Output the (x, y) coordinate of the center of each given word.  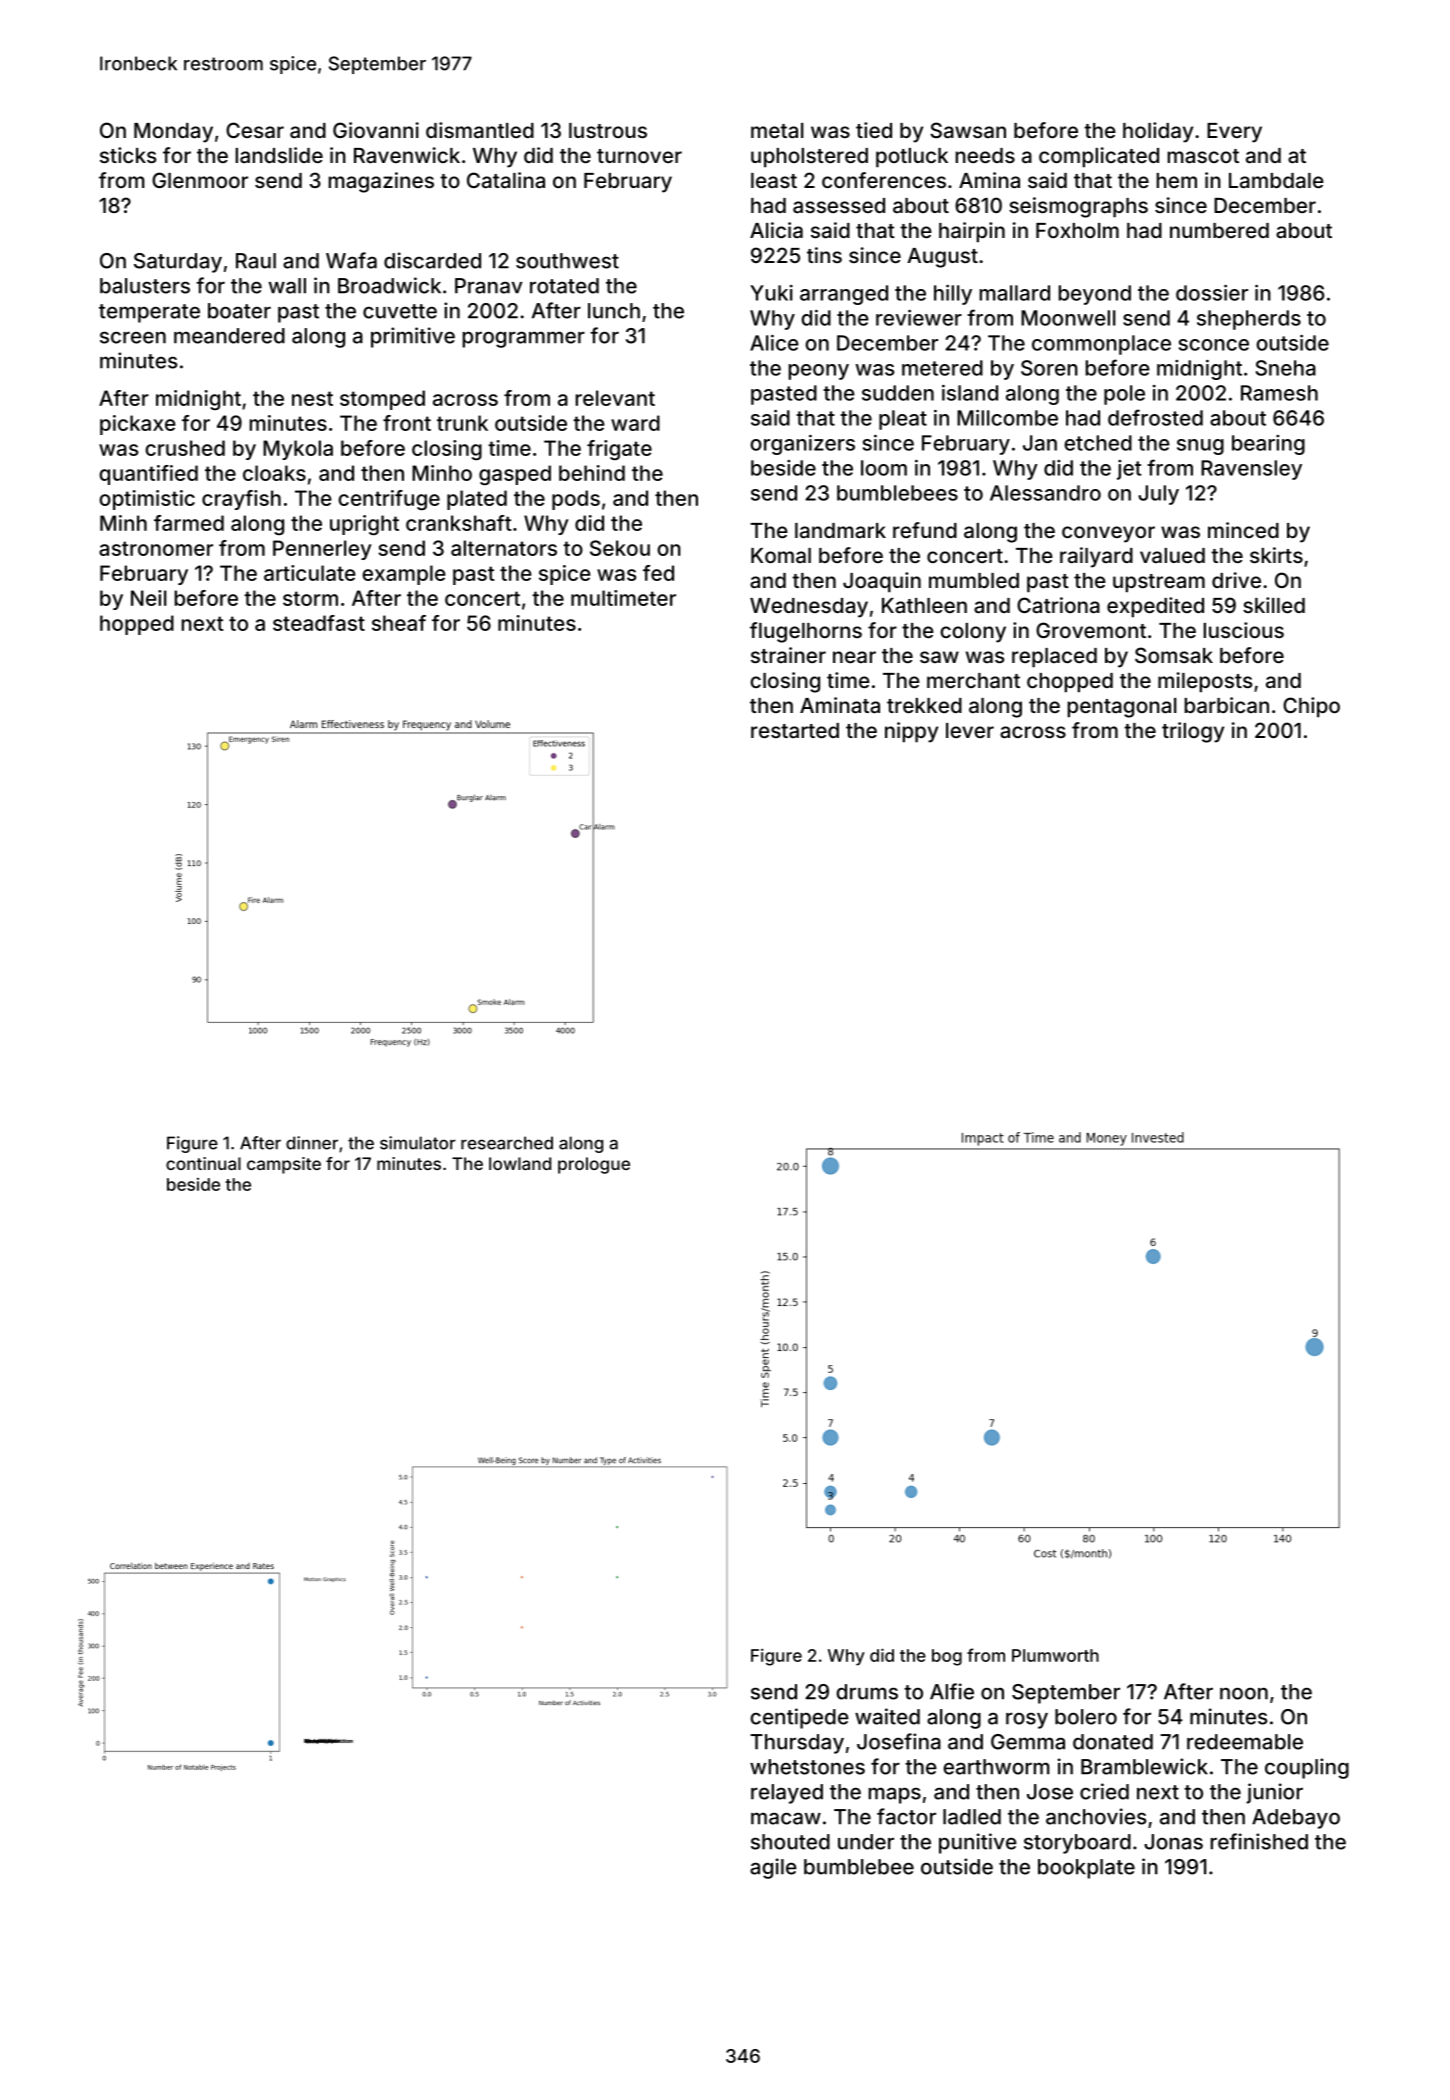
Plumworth (1055, 1655)
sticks (128, 155)
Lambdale (1276, 180)
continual (203, 1163)
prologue (594, 1165)
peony (818, 372)
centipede (799, 1718)
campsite (284, 1165)
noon (1244, 1693)
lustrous (608, 130)
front (407, 423)
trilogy (1193, 732)
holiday (1158, 132)
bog (947, 1657)
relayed (787, 1794)
